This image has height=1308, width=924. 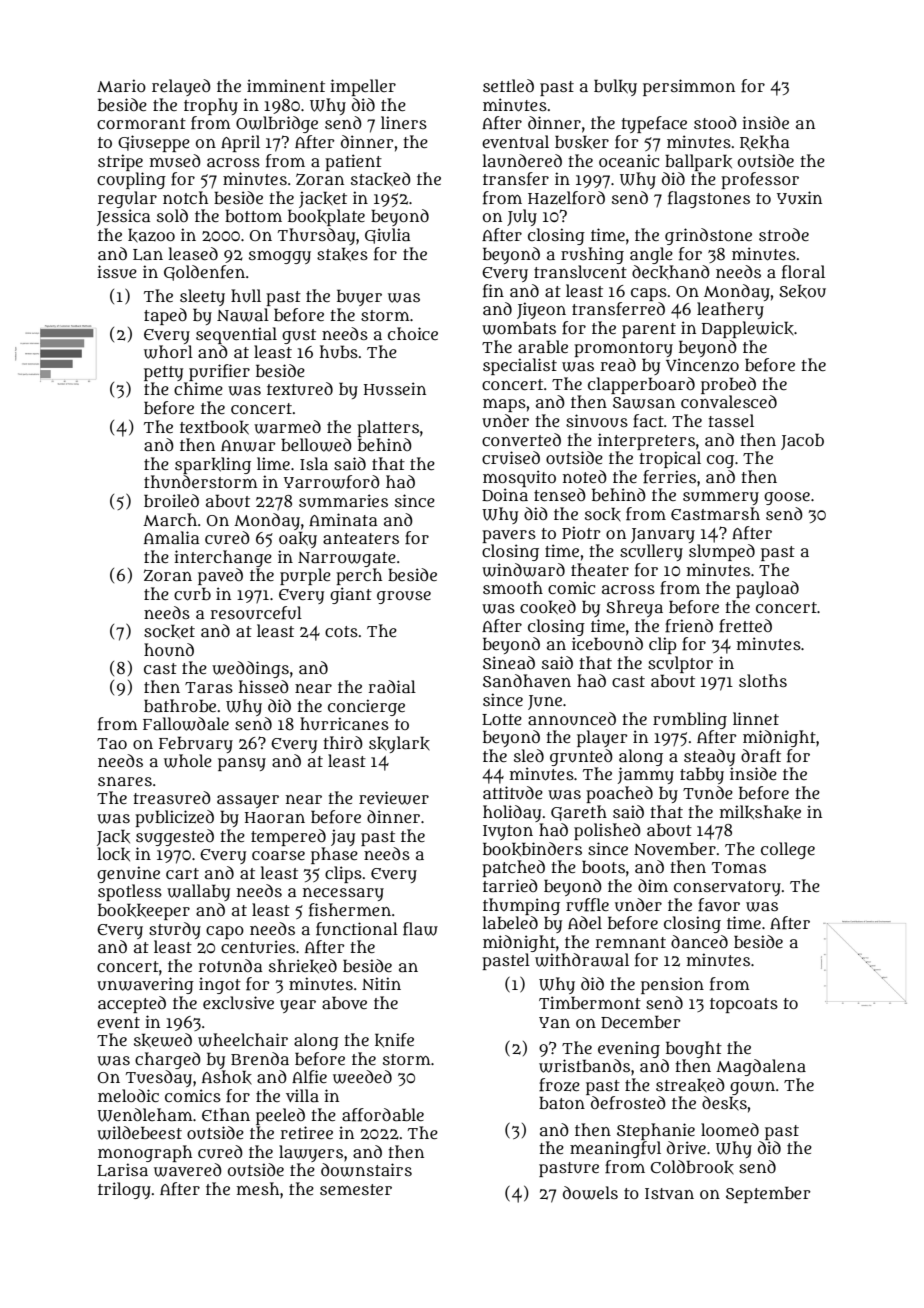 I want to click on milkshake, so click(x=760, y=812).
